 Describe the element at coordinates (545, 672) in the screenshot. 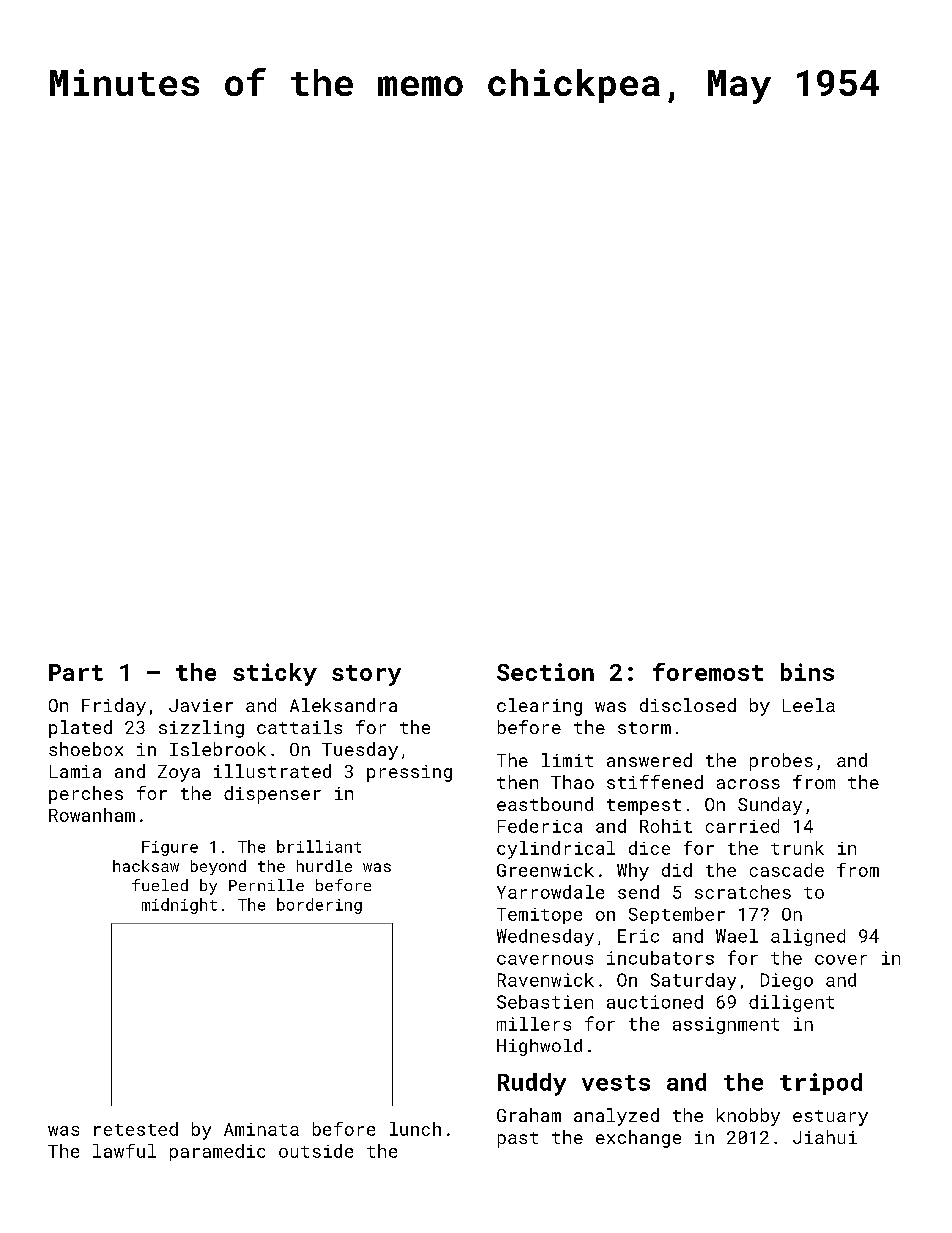

I see `Section` at that location.
